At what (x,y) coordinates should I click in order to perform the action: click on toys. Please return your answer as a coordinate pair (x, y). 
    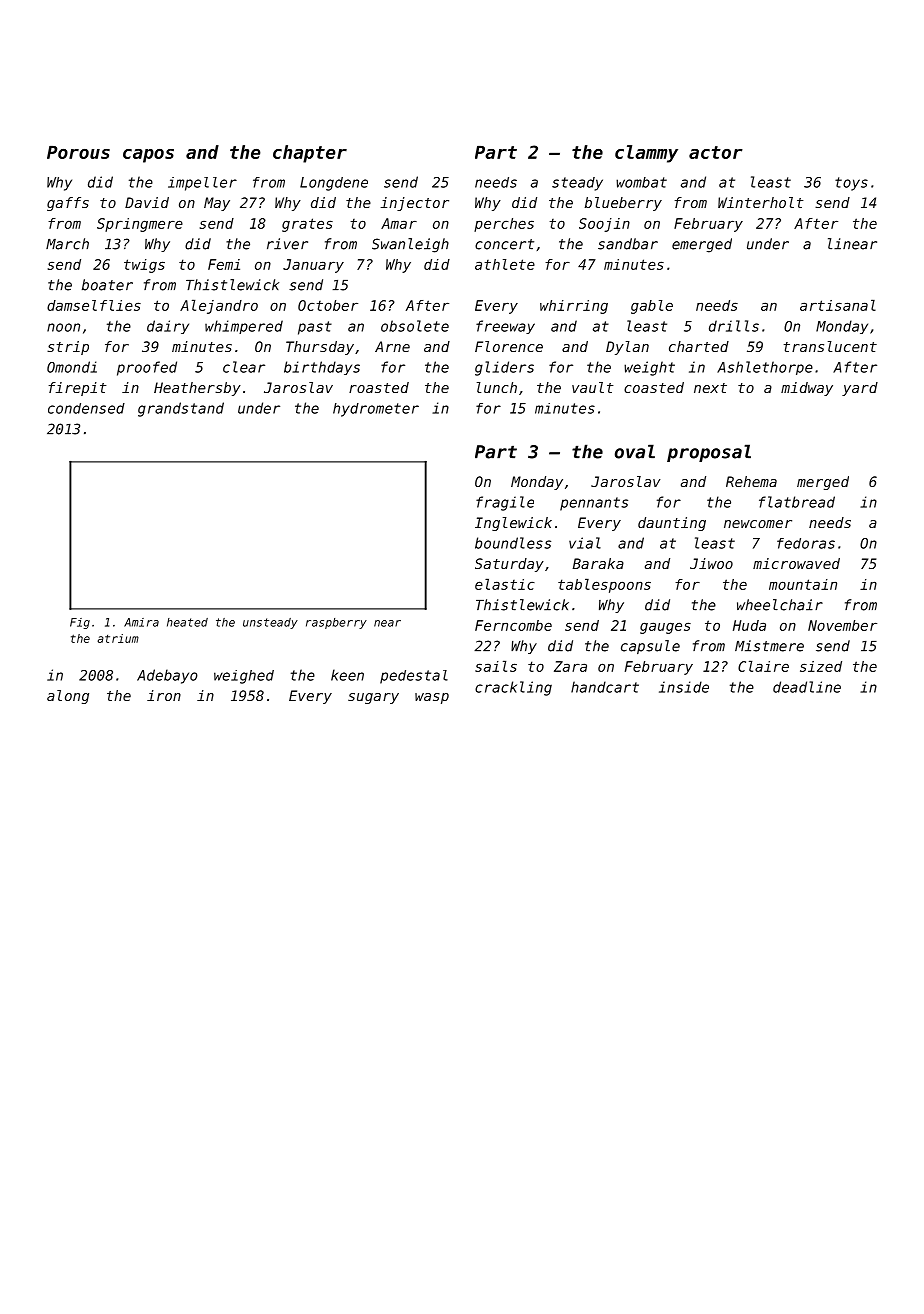
    Looking at the image, I should click on (851, 184).
